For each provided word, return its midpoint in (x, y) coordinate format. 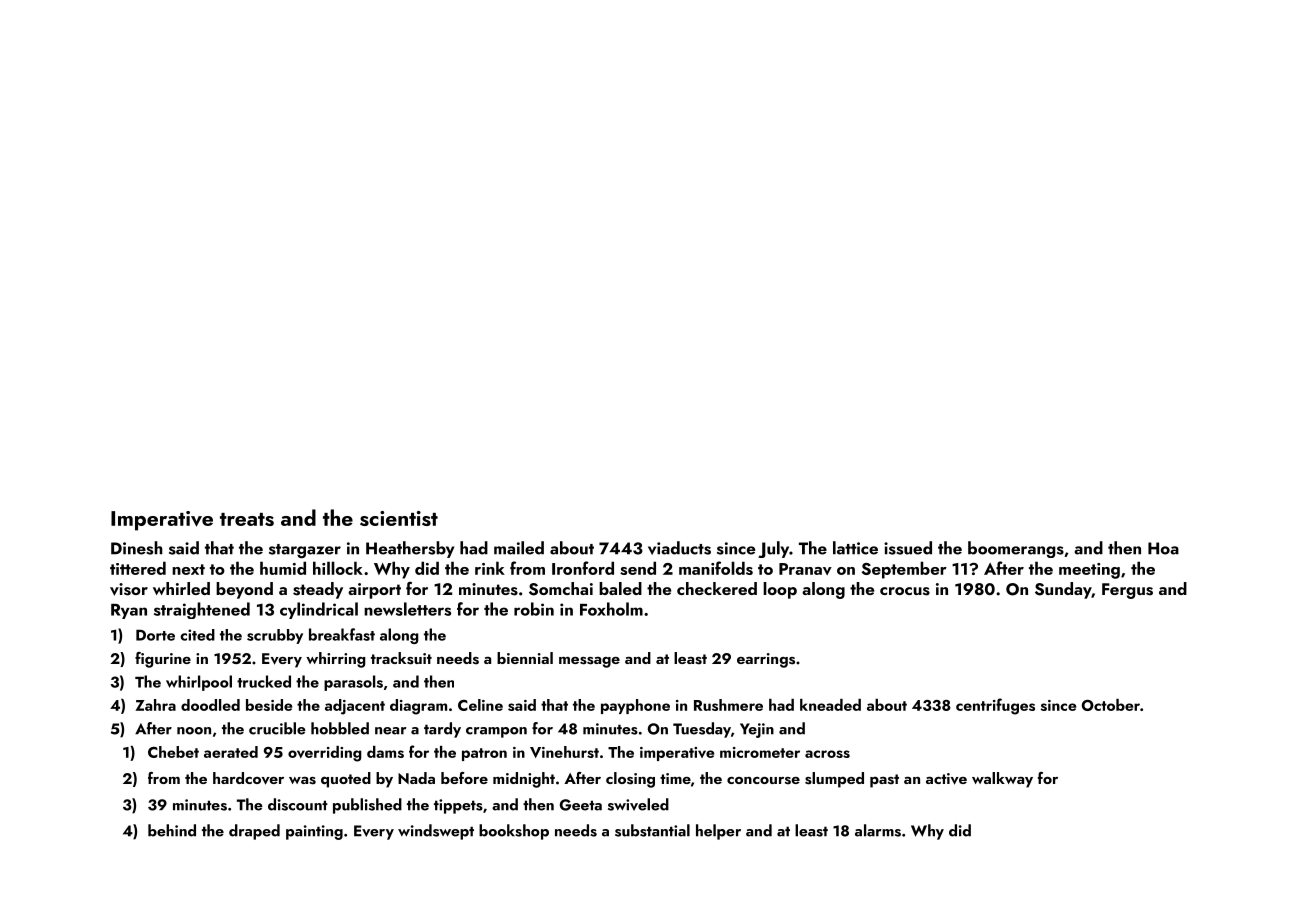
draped (254, 832)
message (589, 662)
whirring (336, 660)
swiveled (638, 804)
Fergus (1127, 591)
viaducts (679, 548)
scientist (399, 518)
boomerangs (1016, 549)
